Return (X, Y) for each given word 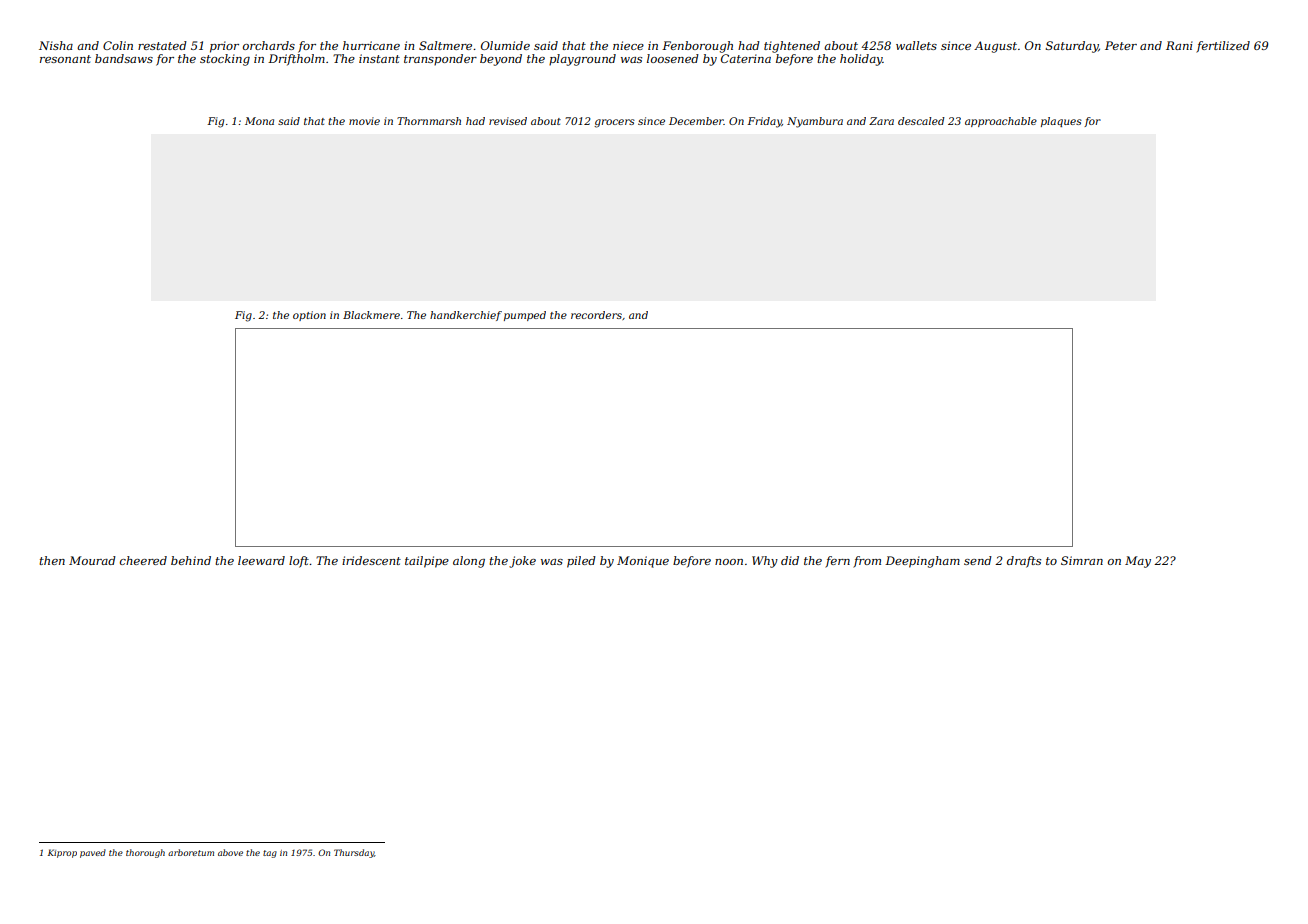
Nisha (56, 45)
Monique (643, 562)
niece (628, 45)
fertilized (1223, 47)
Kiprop (62, 853)
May (1138, 562)
